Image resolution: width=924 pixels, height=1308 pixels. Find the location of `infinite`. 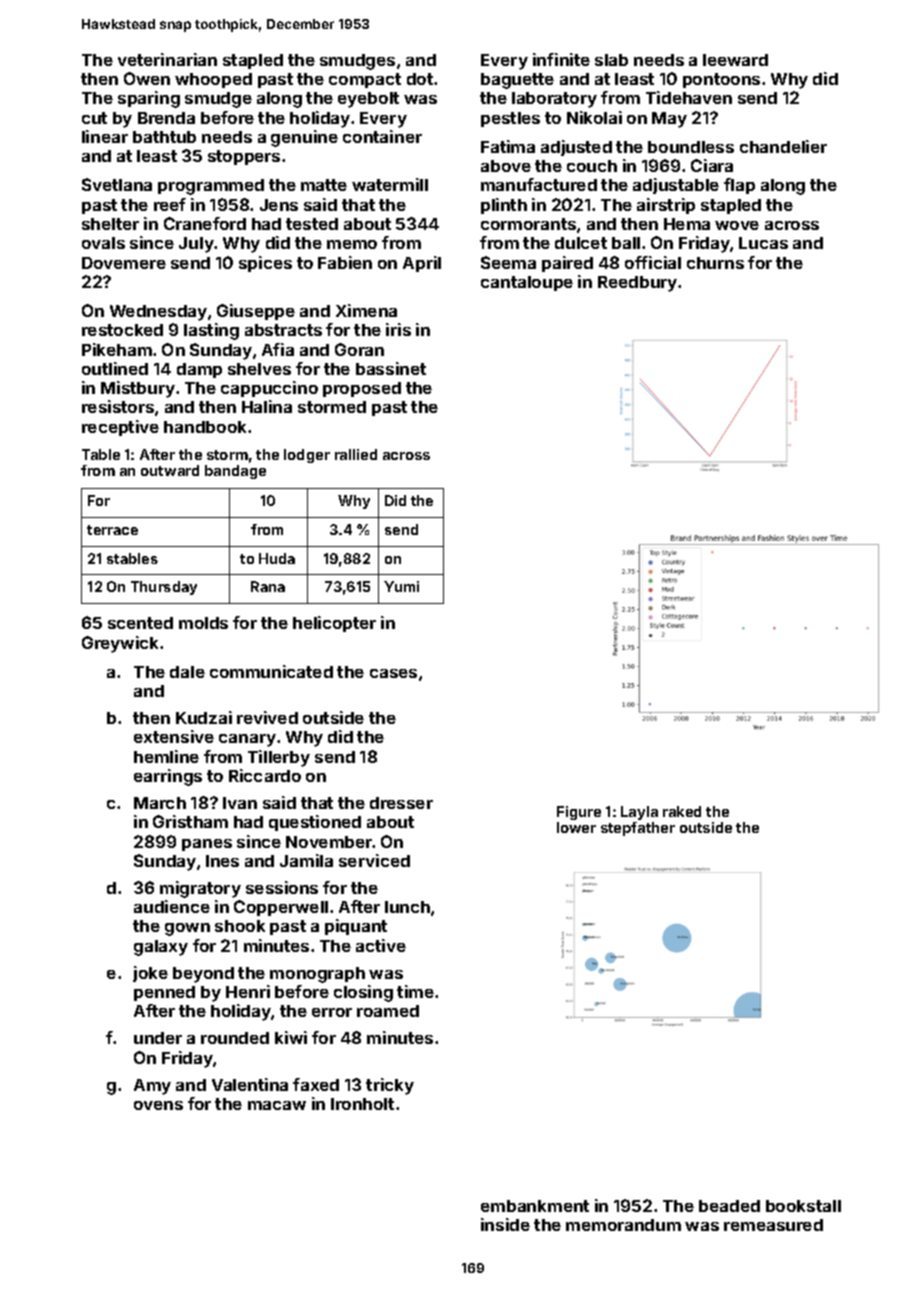

infinite is located at coordinates (561, 59).
